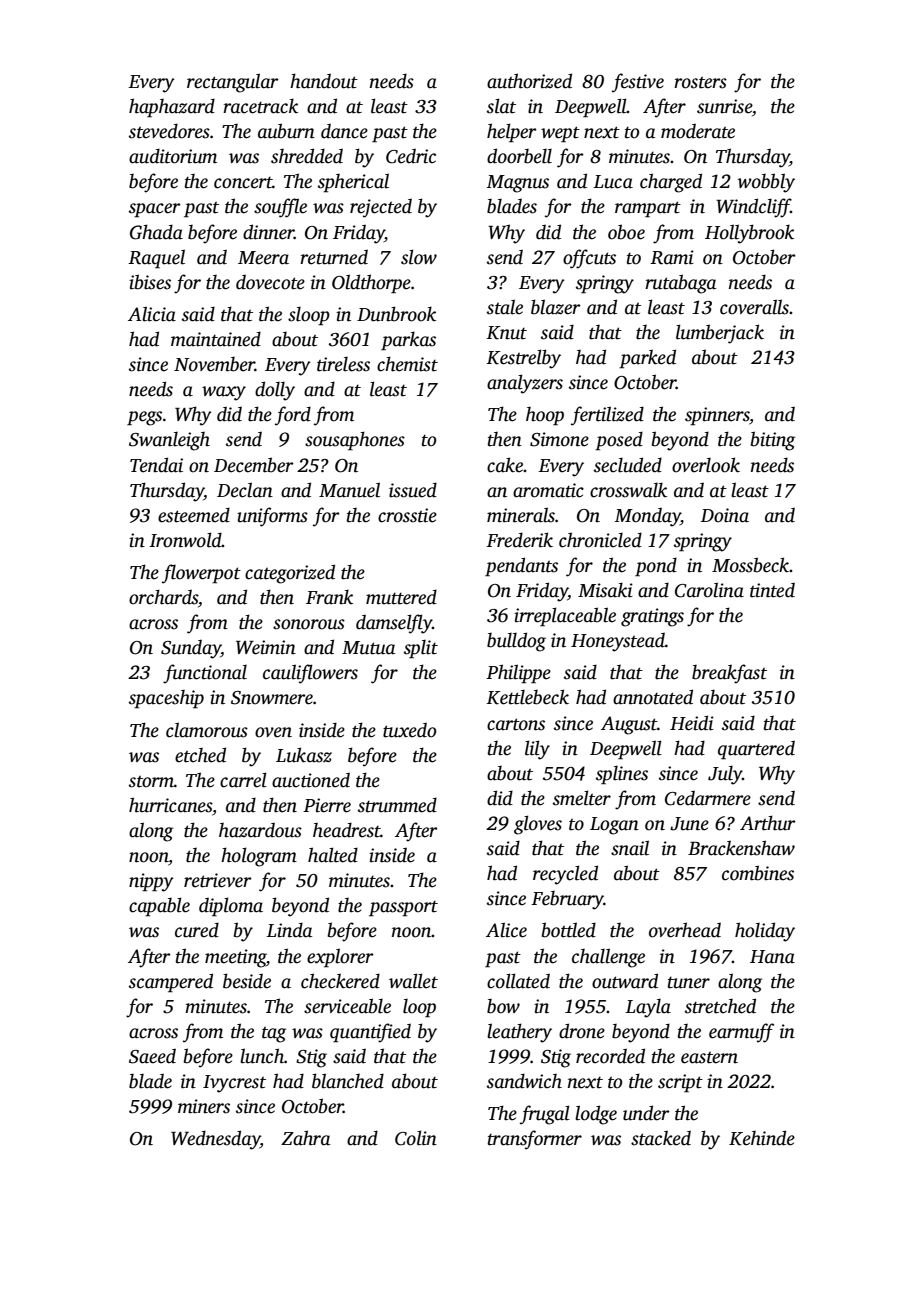  Describe the element at coordinates (724, 106) in the image. I see `sunrise` at that location.
